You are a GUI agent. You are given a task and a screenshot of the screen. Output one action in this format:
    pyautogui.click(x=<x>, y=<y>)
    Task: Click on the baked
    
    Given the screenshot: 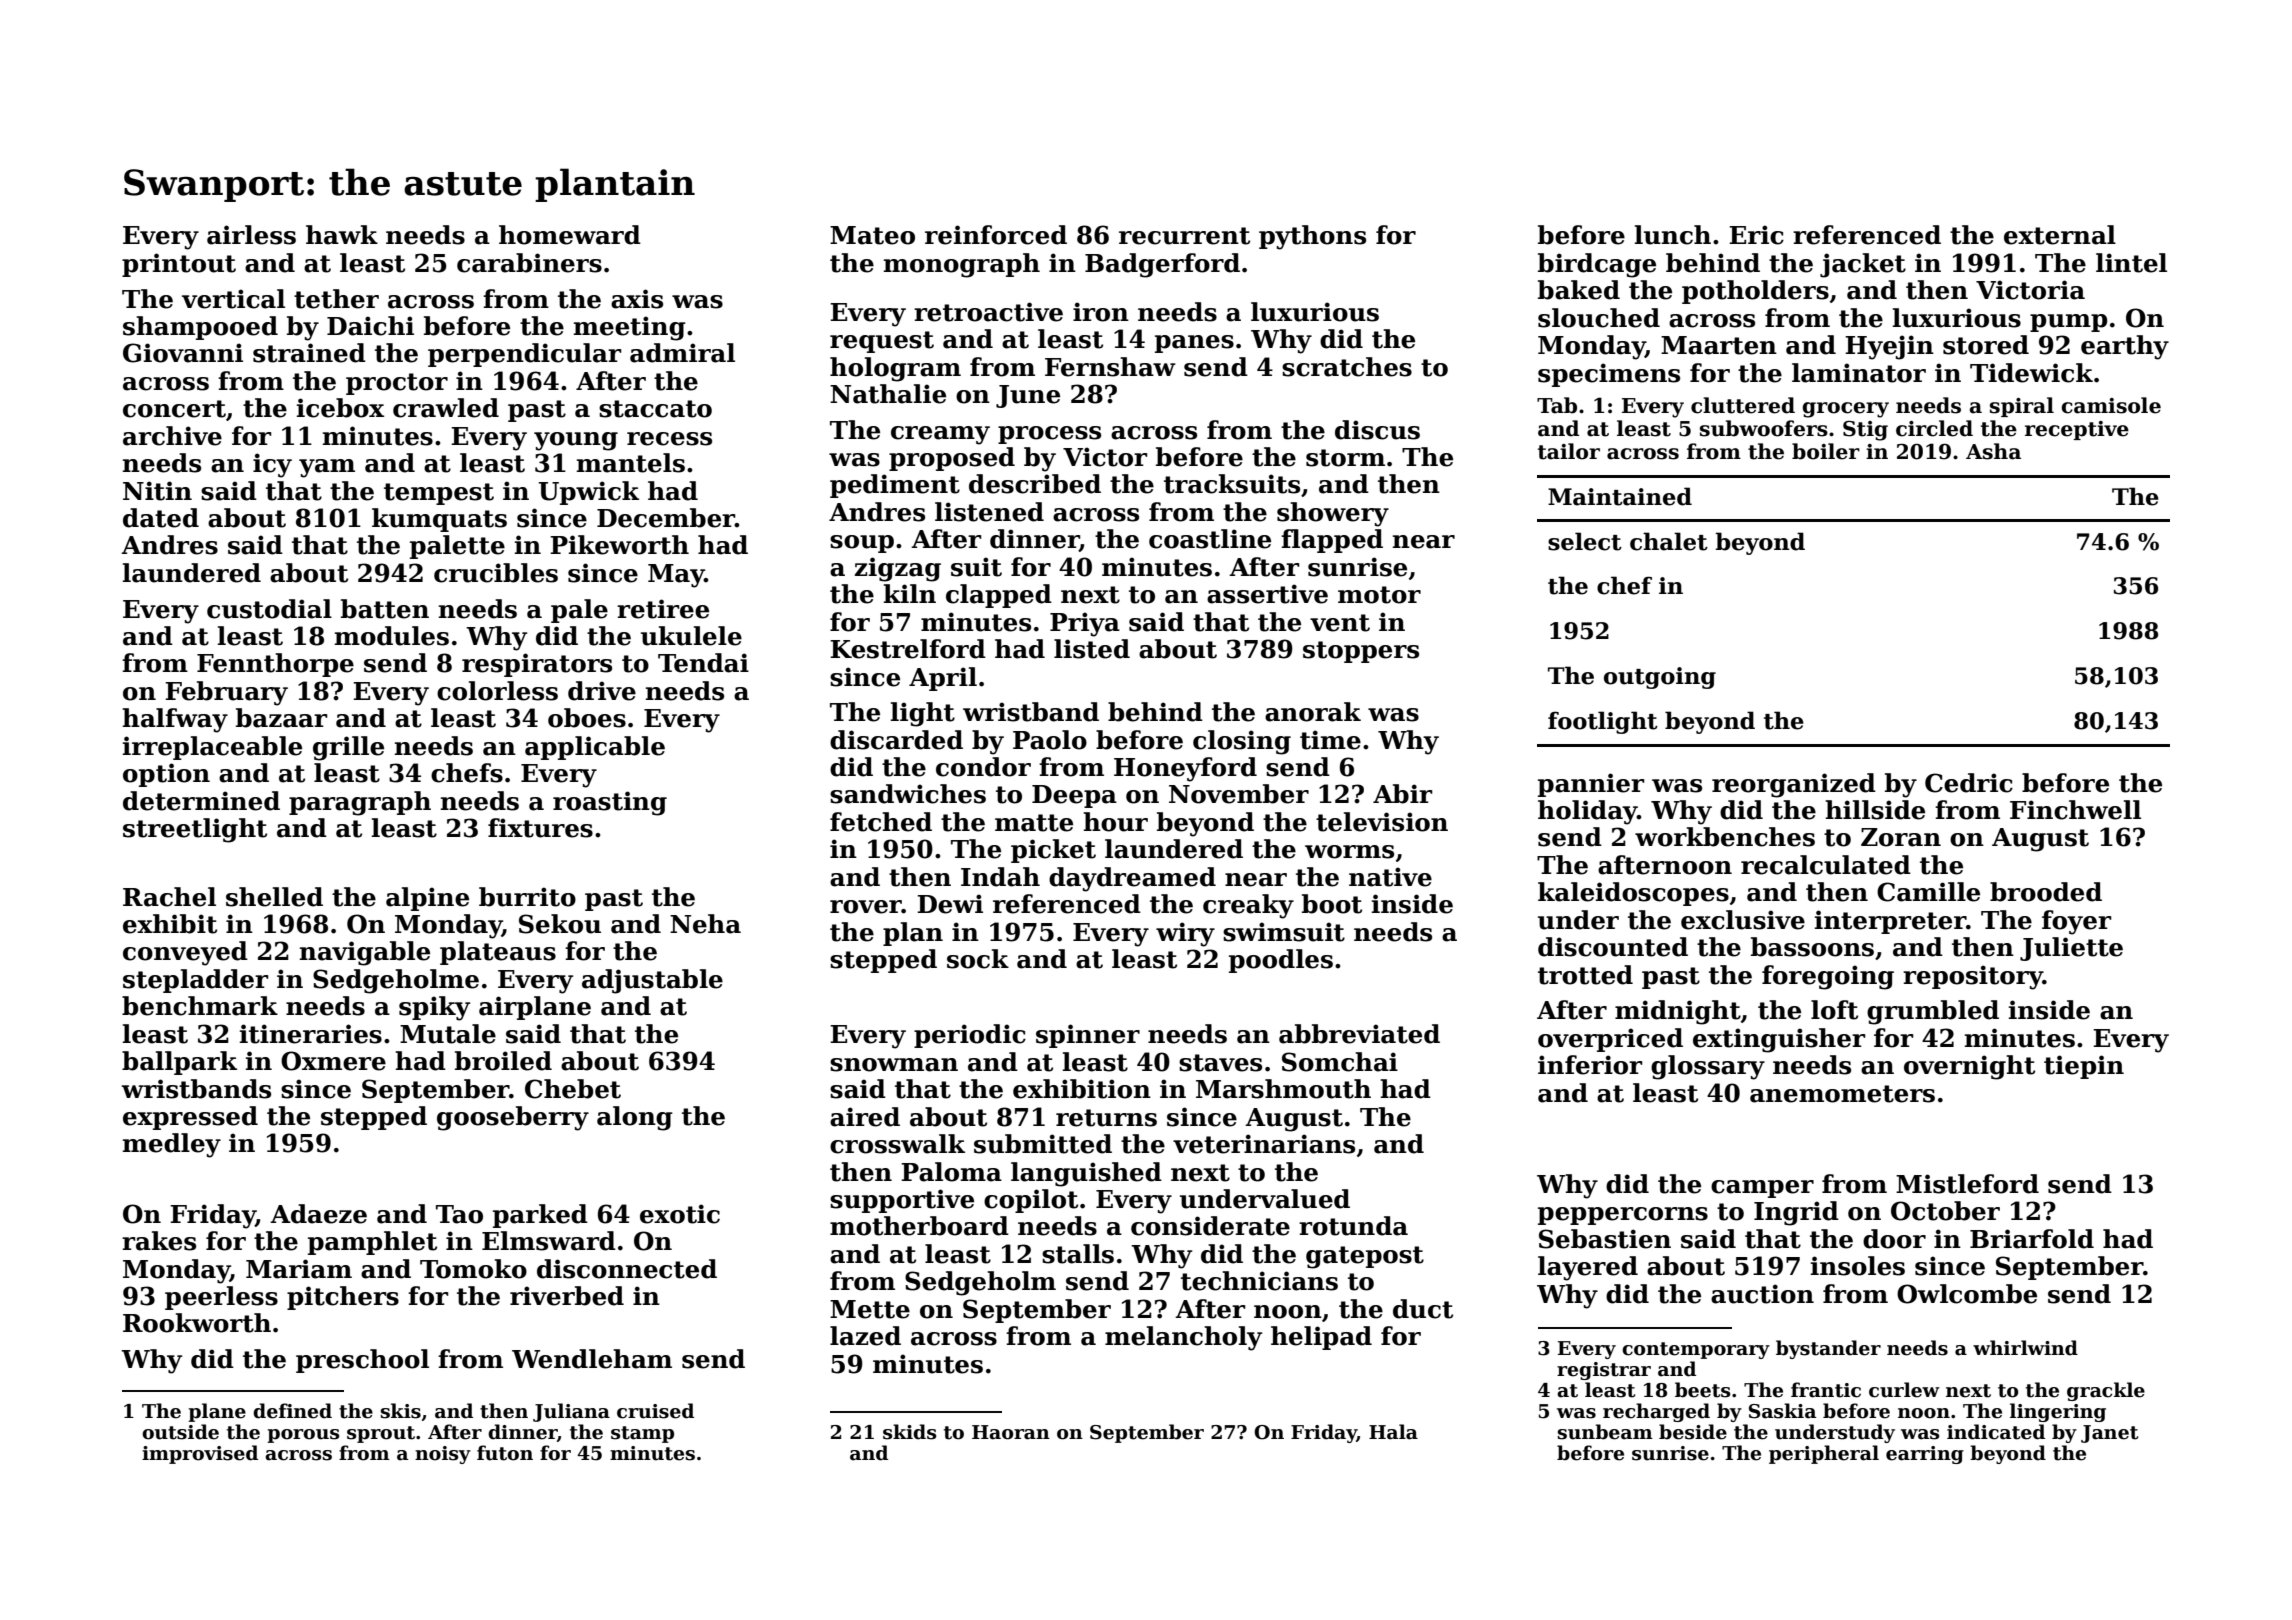 What is the action you would take?
    pyautogui.click(x=1579, y=290)
